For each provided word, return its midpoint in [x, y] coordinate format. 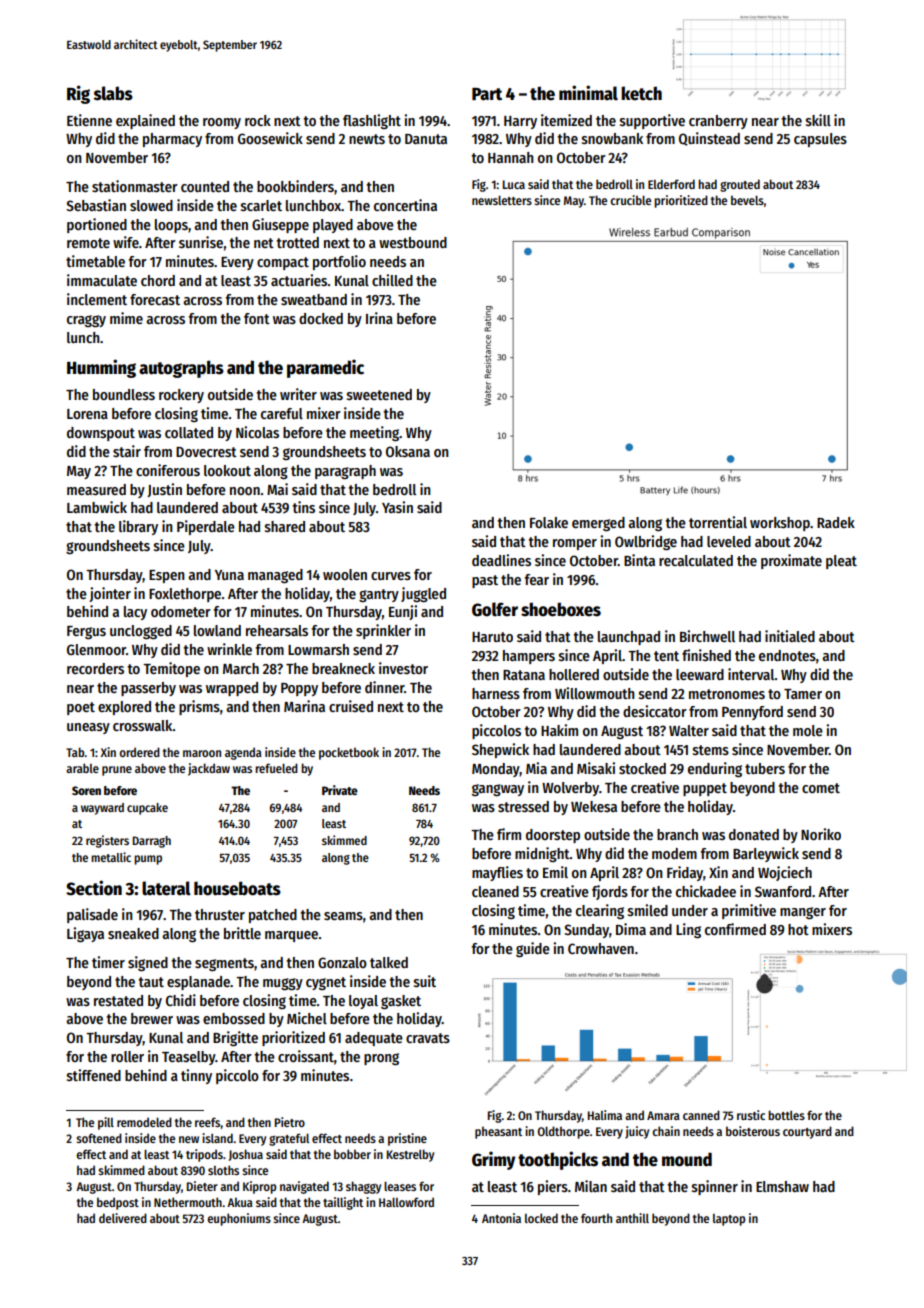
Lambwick [97, 507]
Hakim [559, 730]
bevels [747, 200]
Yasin [397, 507]
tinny [196, 1076]
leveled [729, 541]
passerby [148, 689]
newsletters [502, 200]
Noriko [821, 834]
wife [126, 242]
